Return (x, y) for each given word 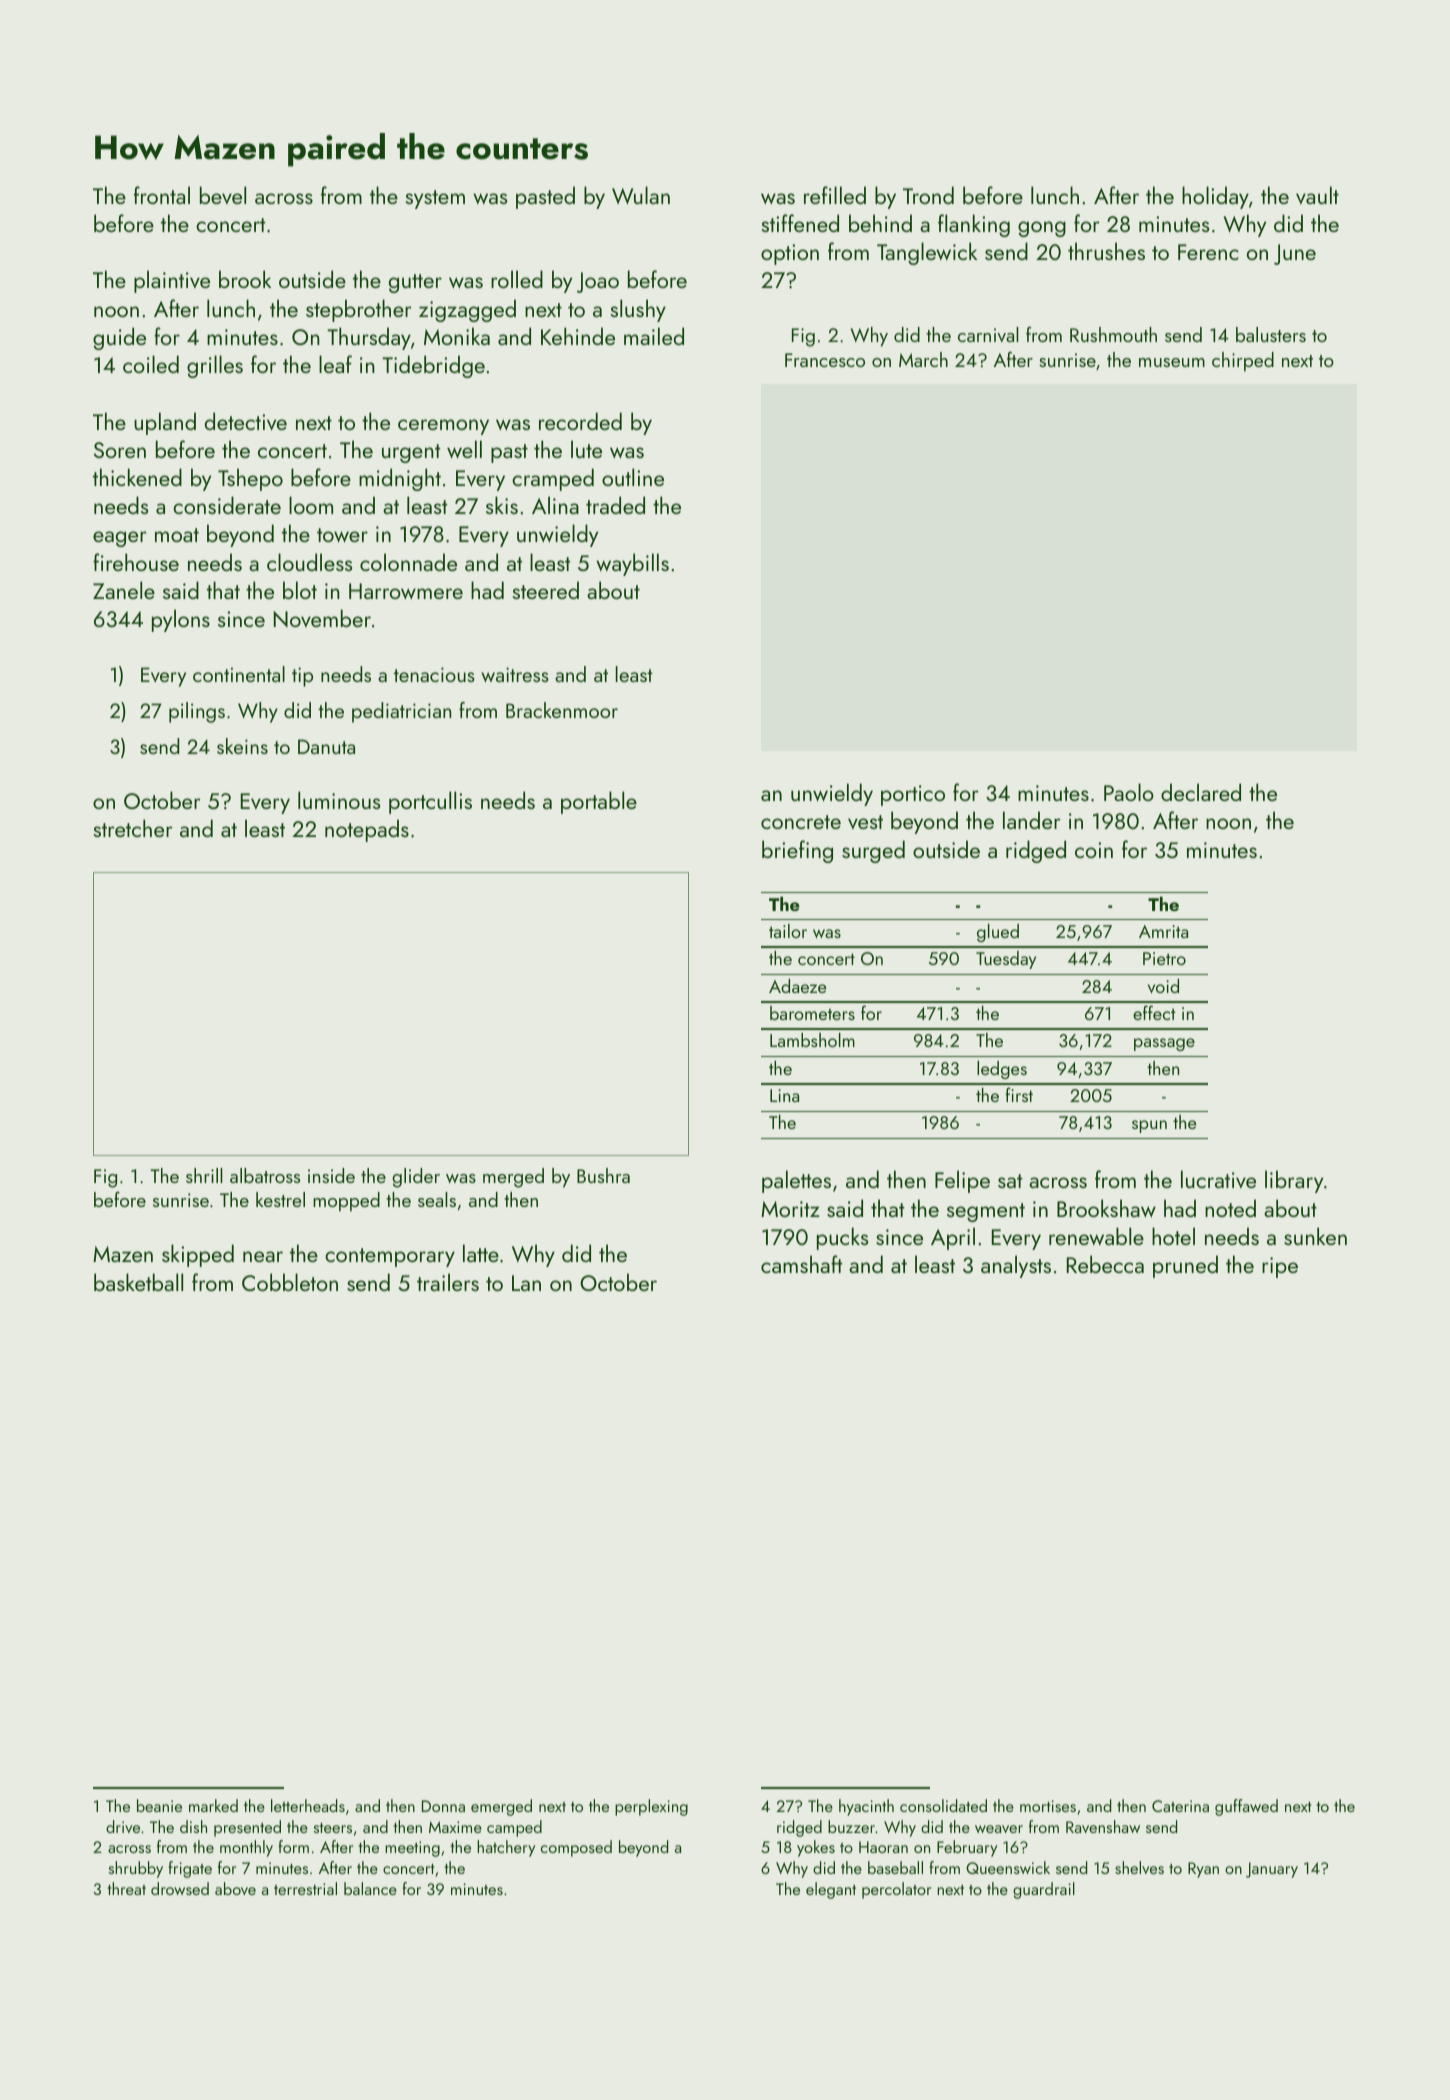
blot (300, 590)
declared (1201, 792)
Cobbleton (290, 1282)
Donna (443, 1806)
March (923, 359)
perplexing (651, 1807)
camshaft (801, 1264)
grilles (215, 366)
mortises (1048, 1806)
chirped (1243, 361)
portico (913, 795)
